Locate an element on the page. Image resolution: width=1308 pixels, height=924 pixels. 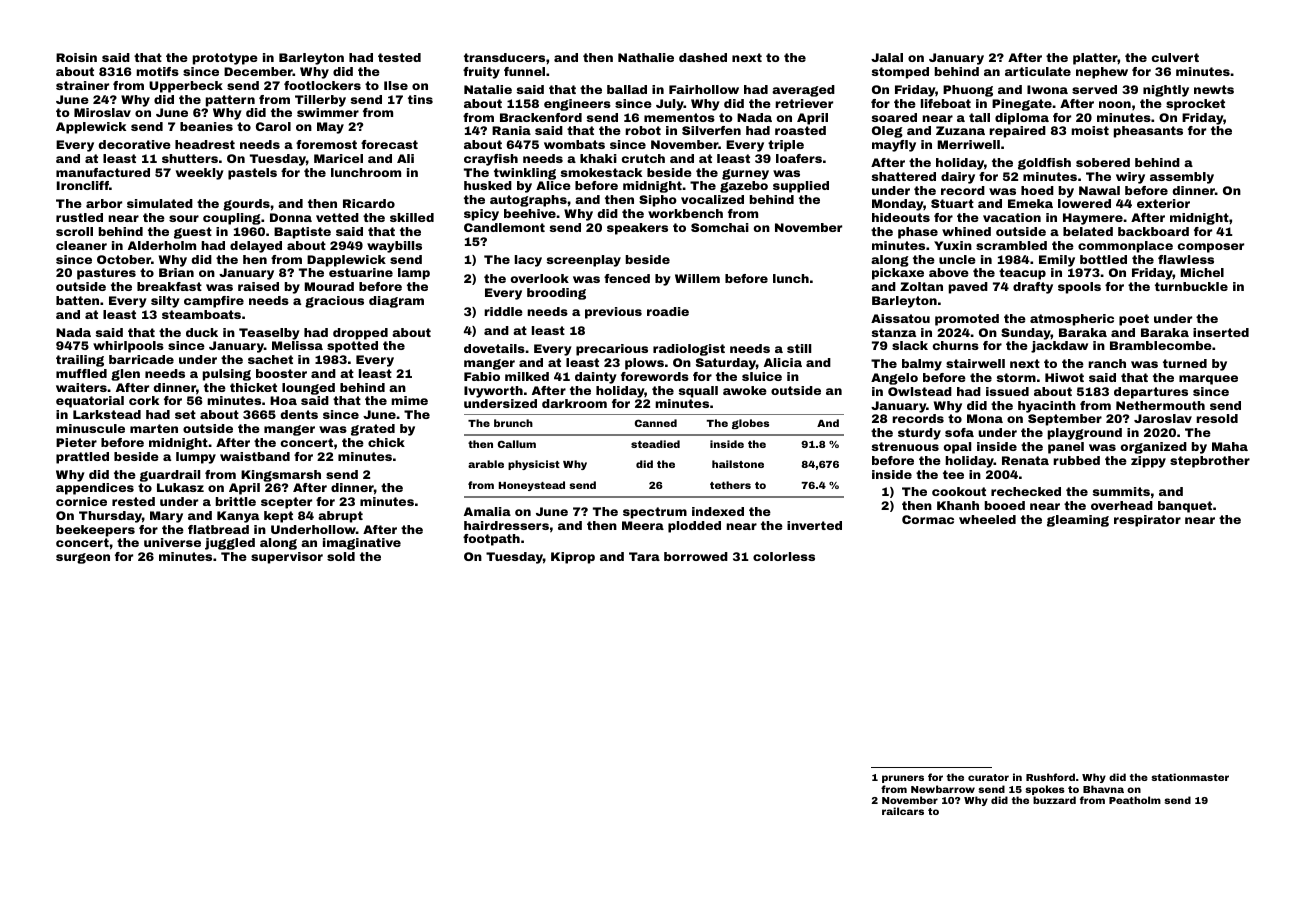
supervisor is located at coordinates (287, 558).
